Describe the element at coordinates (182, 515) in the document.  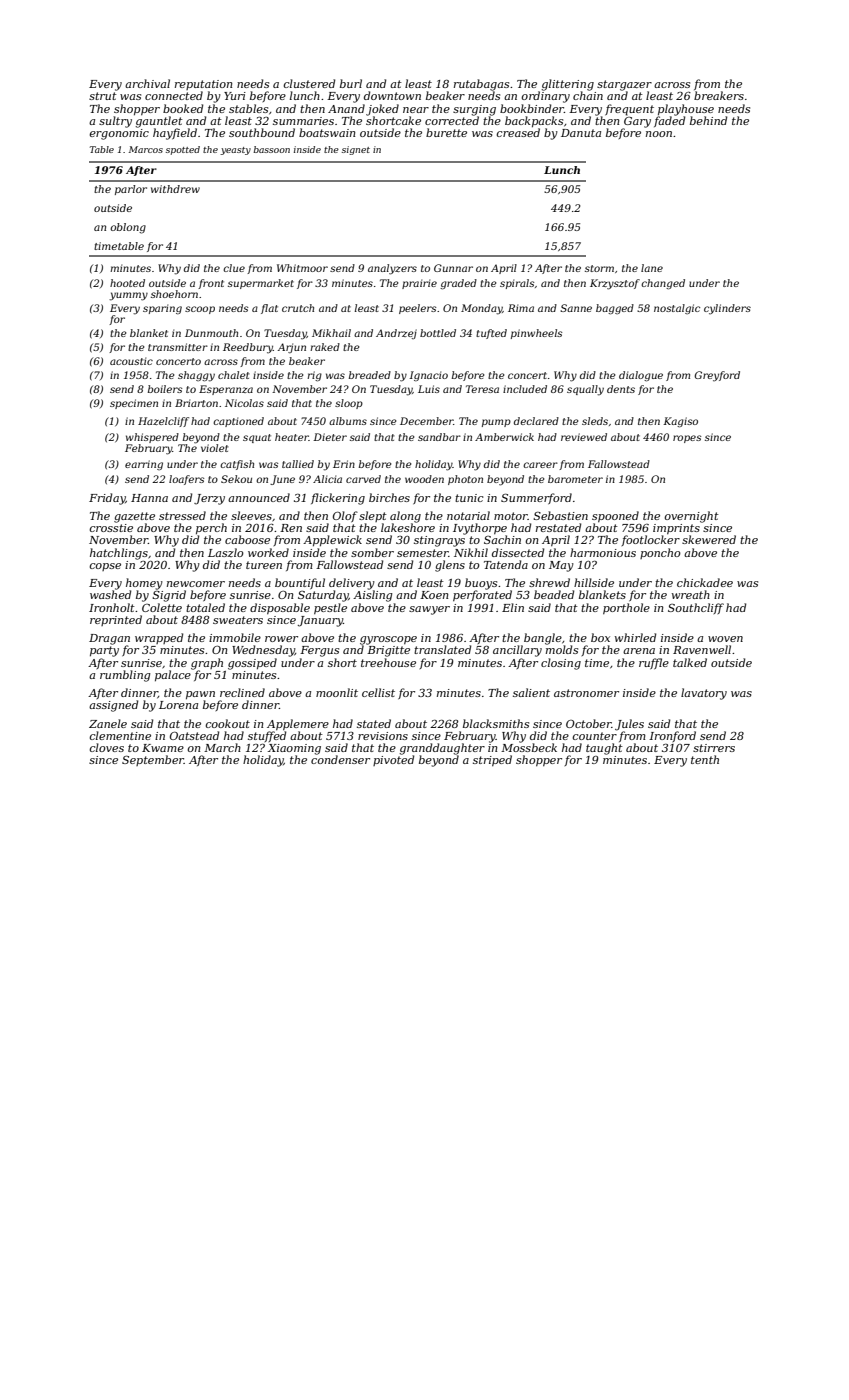
I see `stressed` at that location.
